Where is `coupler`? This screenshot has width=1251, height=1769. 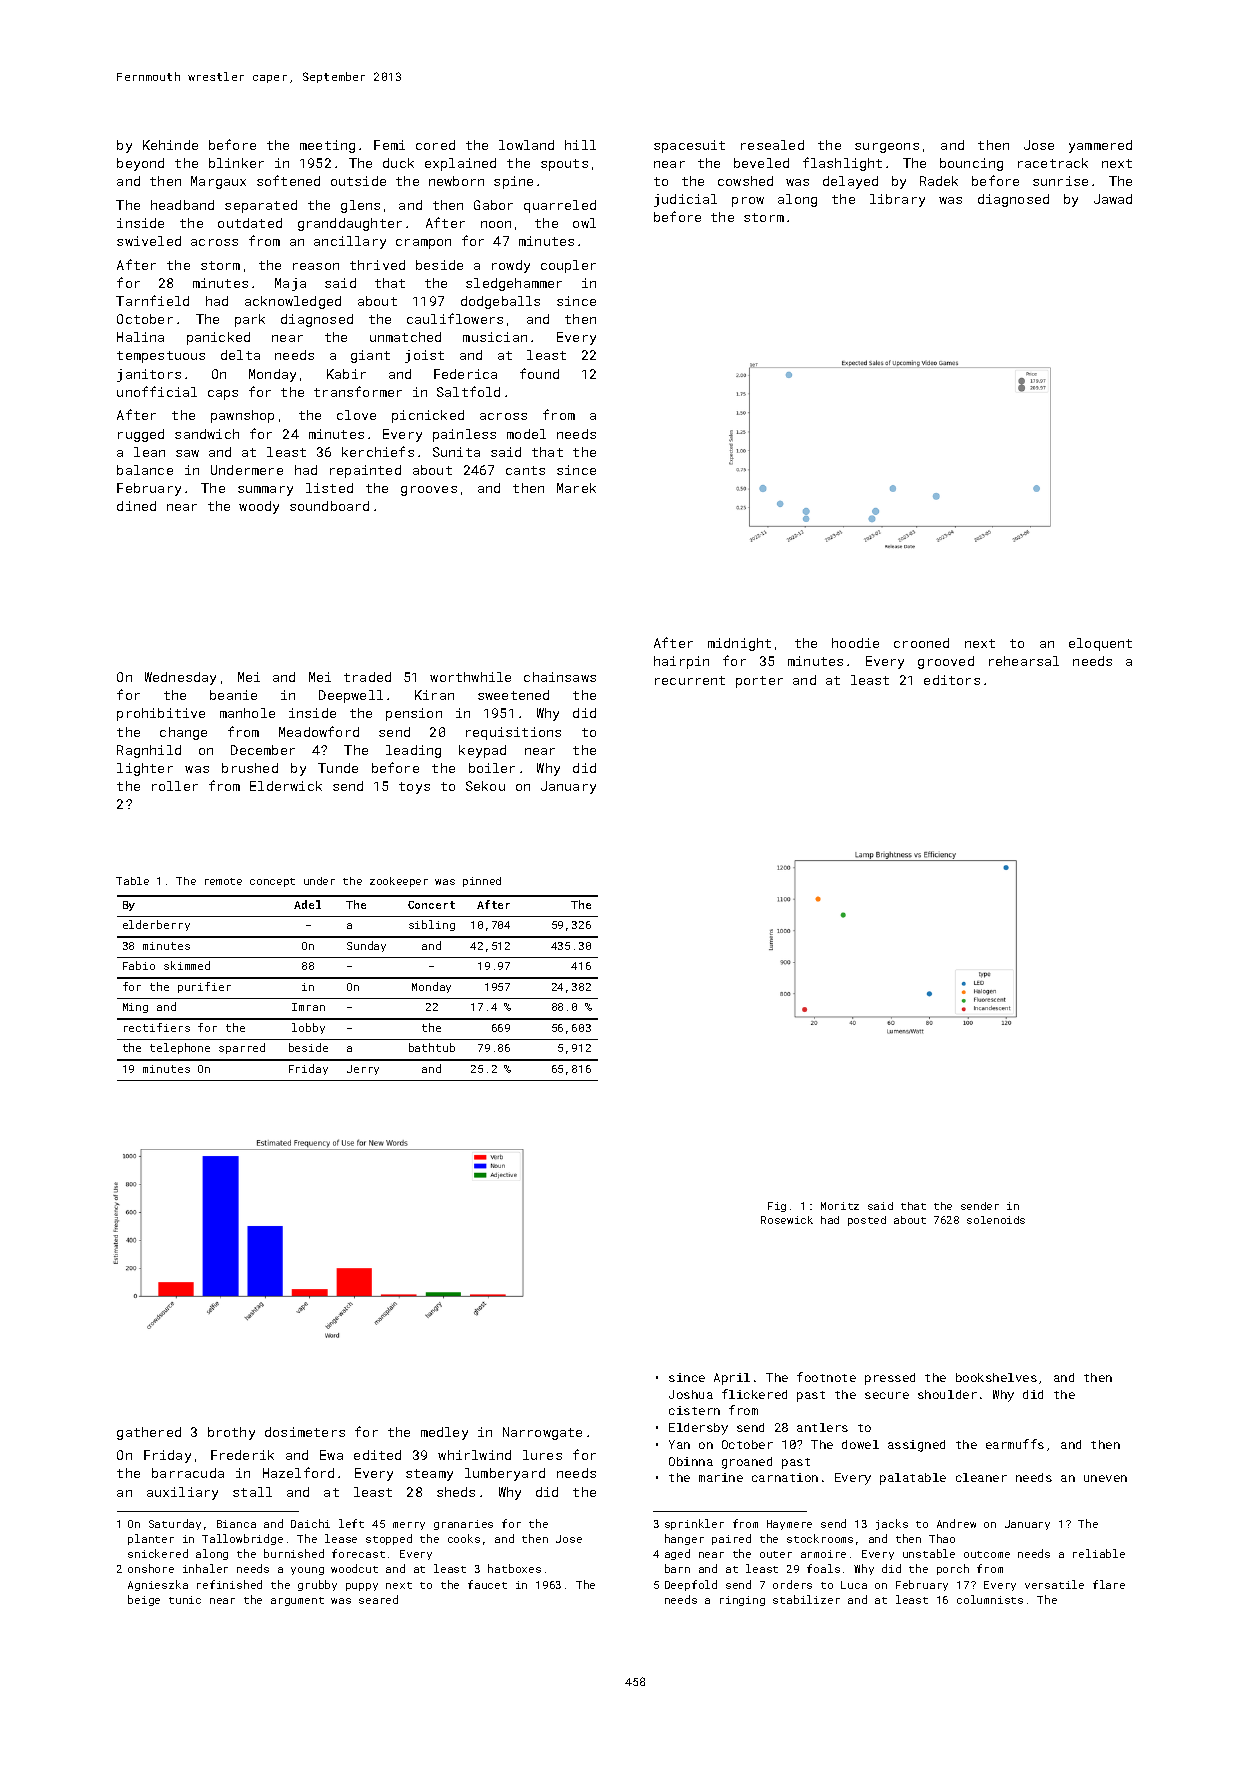
coupler is located at coordinates (568, 266).
